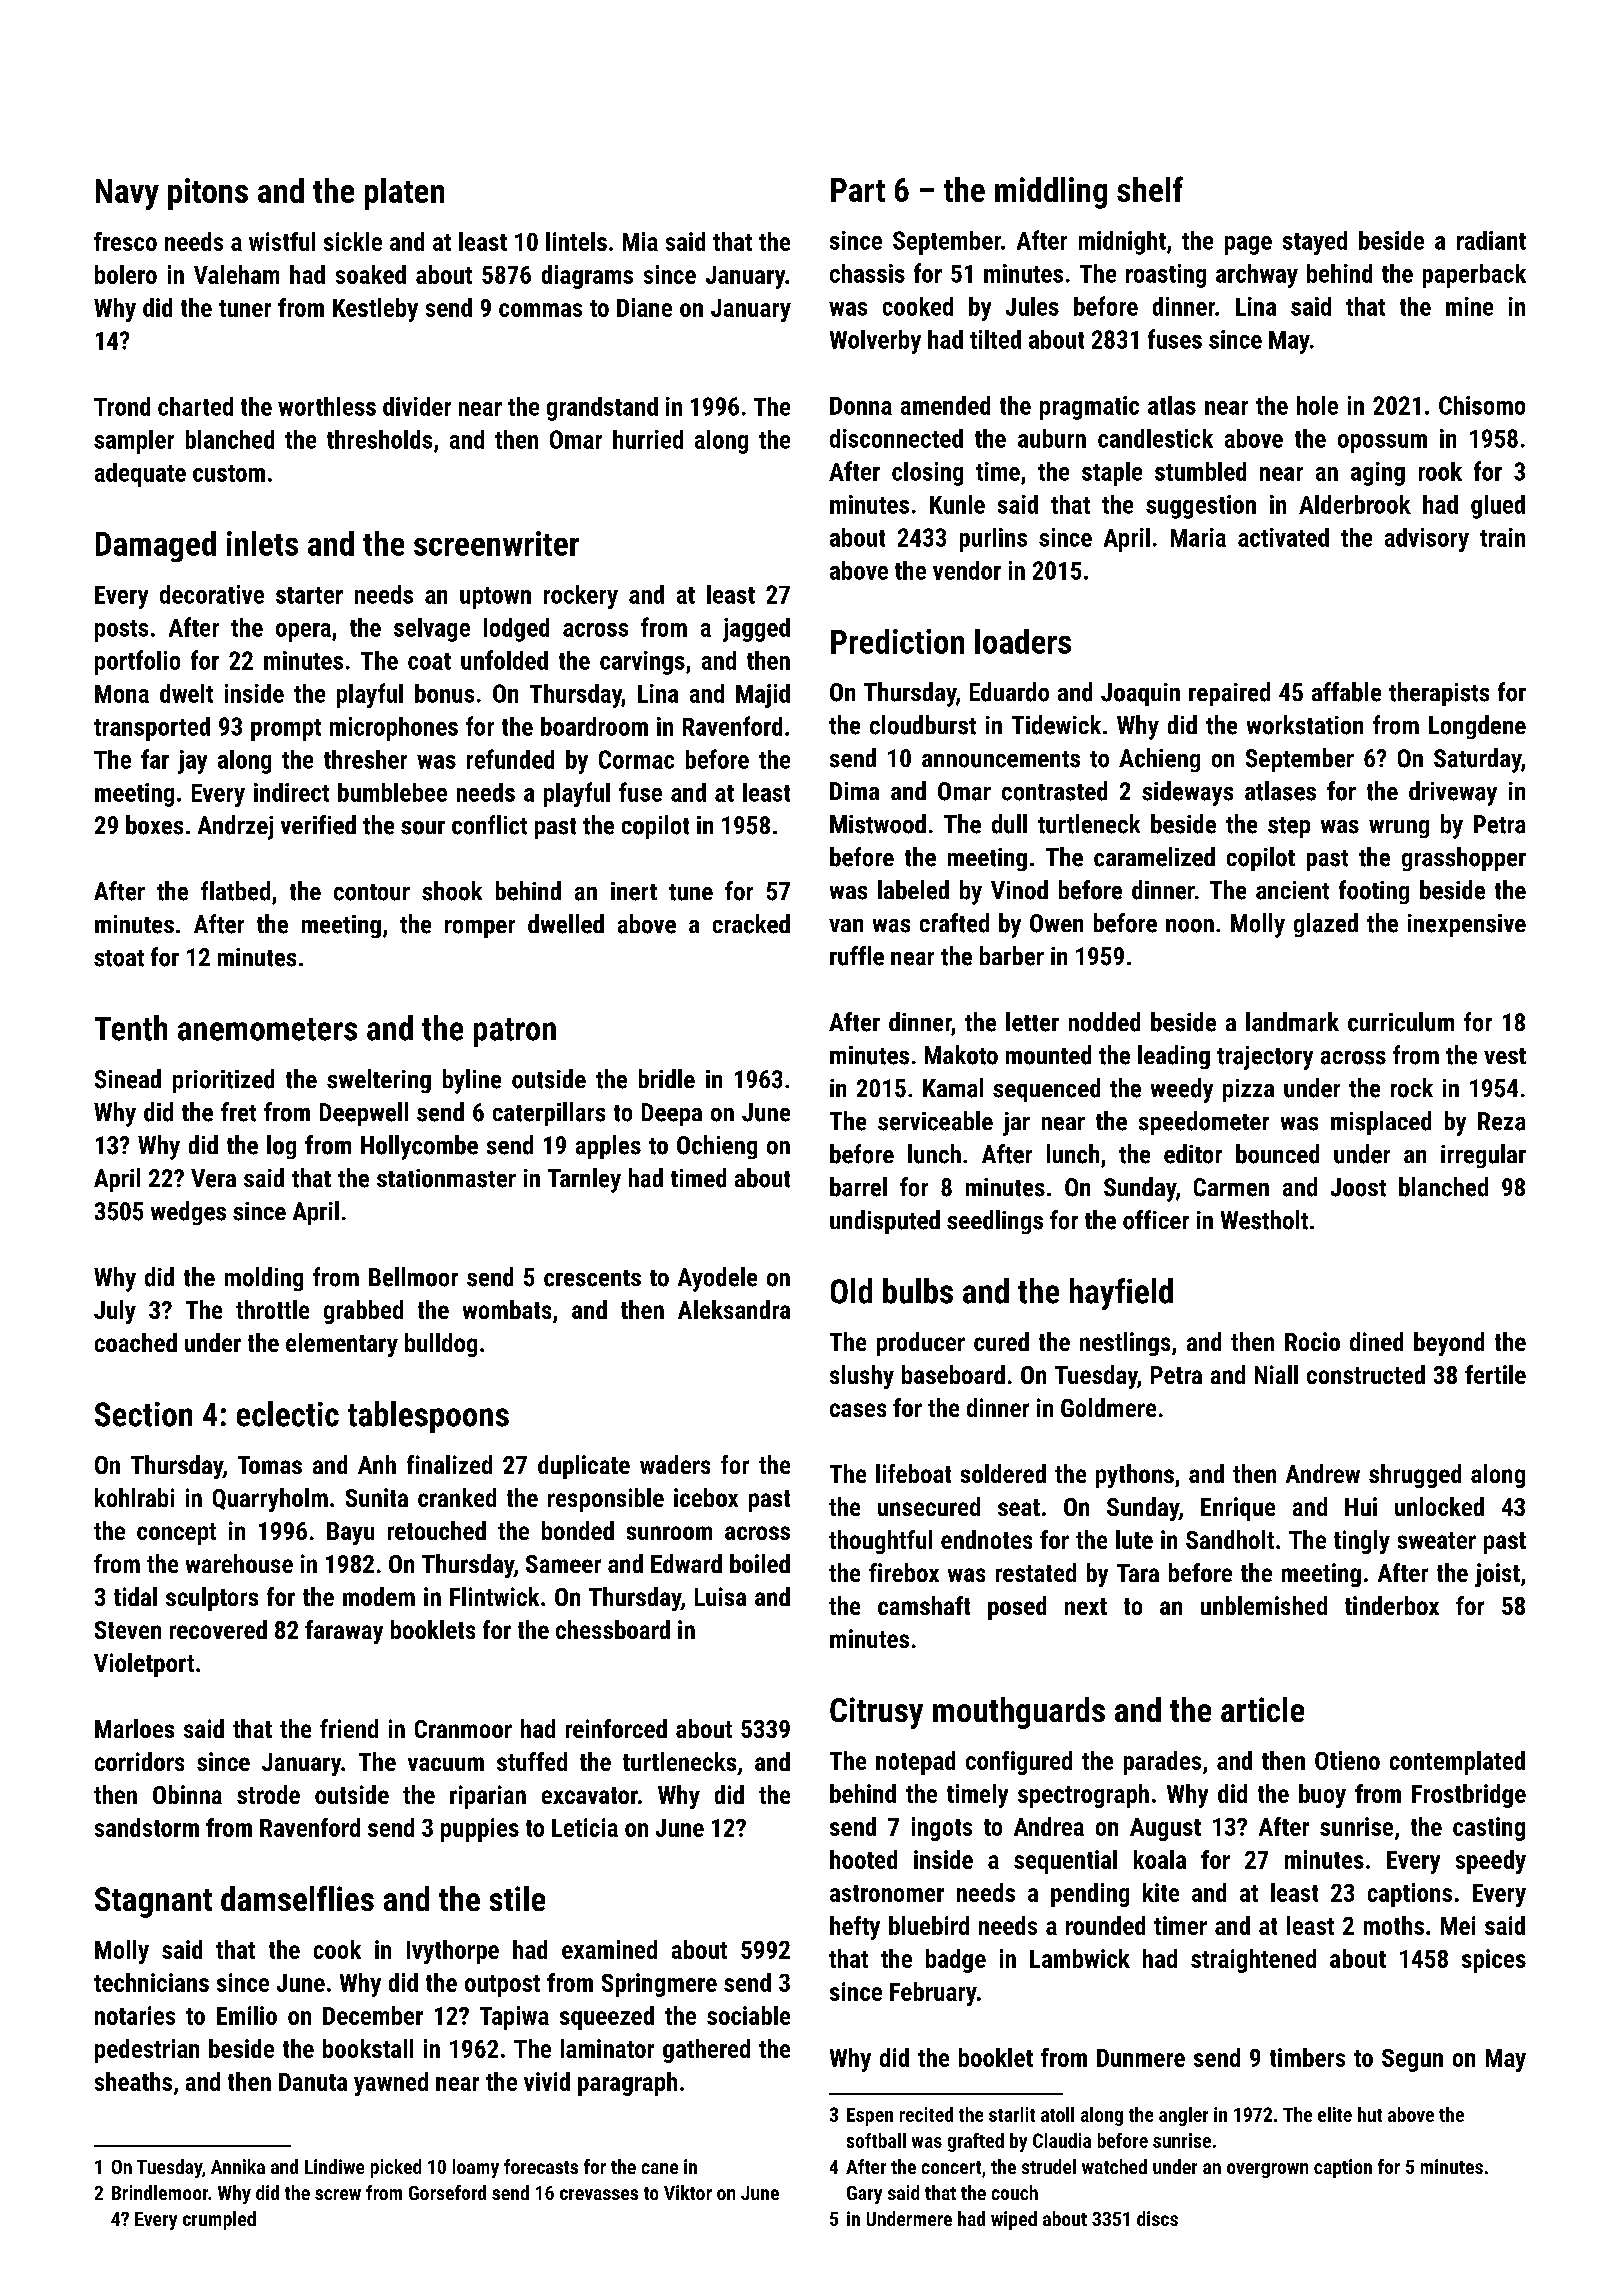 This screenshot has height=2292, width=1620. I want to click on charted, so click(195, 406).
